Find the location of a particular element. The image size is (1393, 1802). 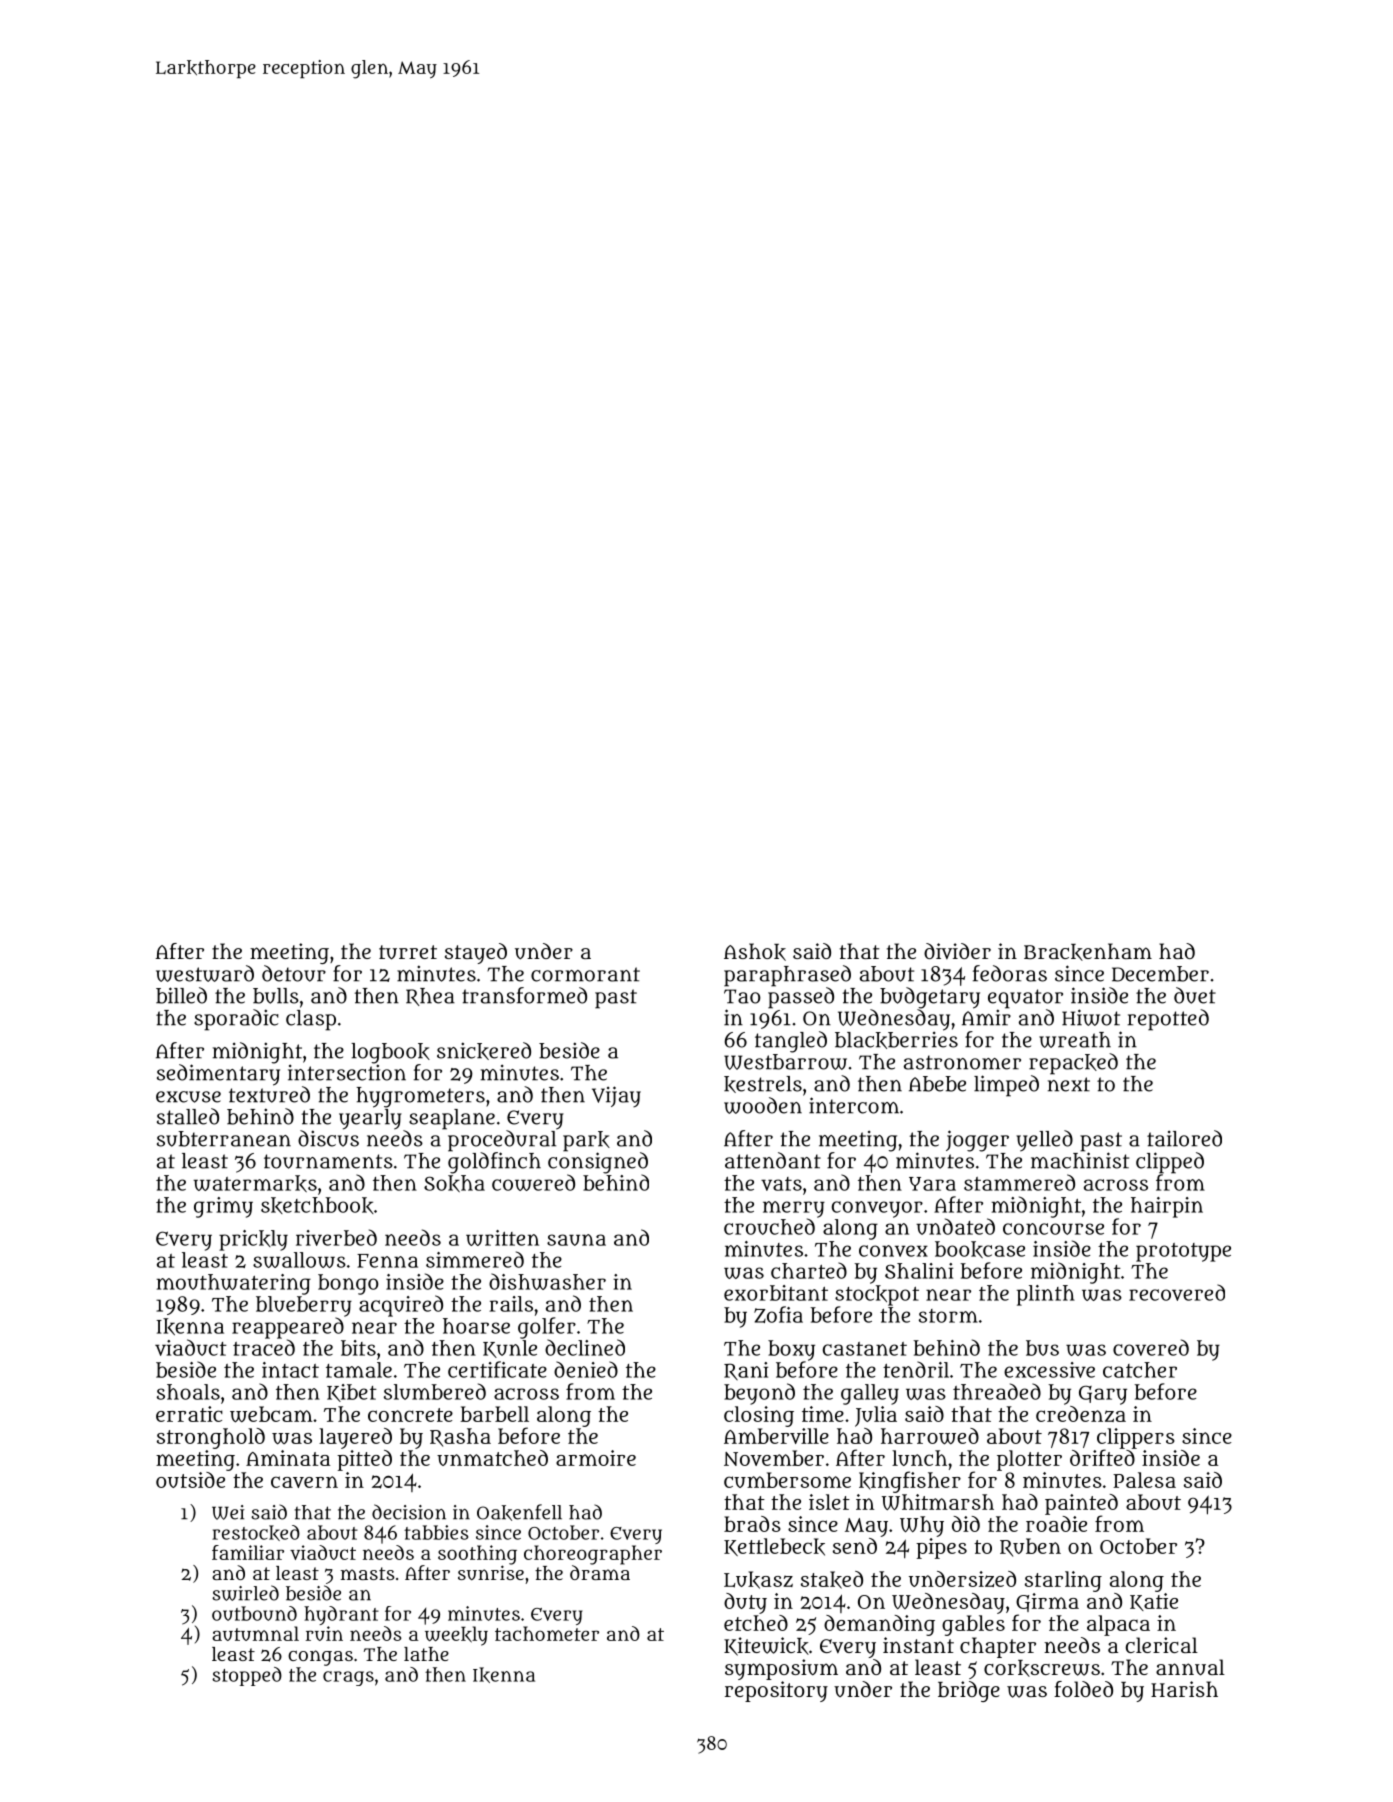

stopped is located at coordinates (247, 1676).
